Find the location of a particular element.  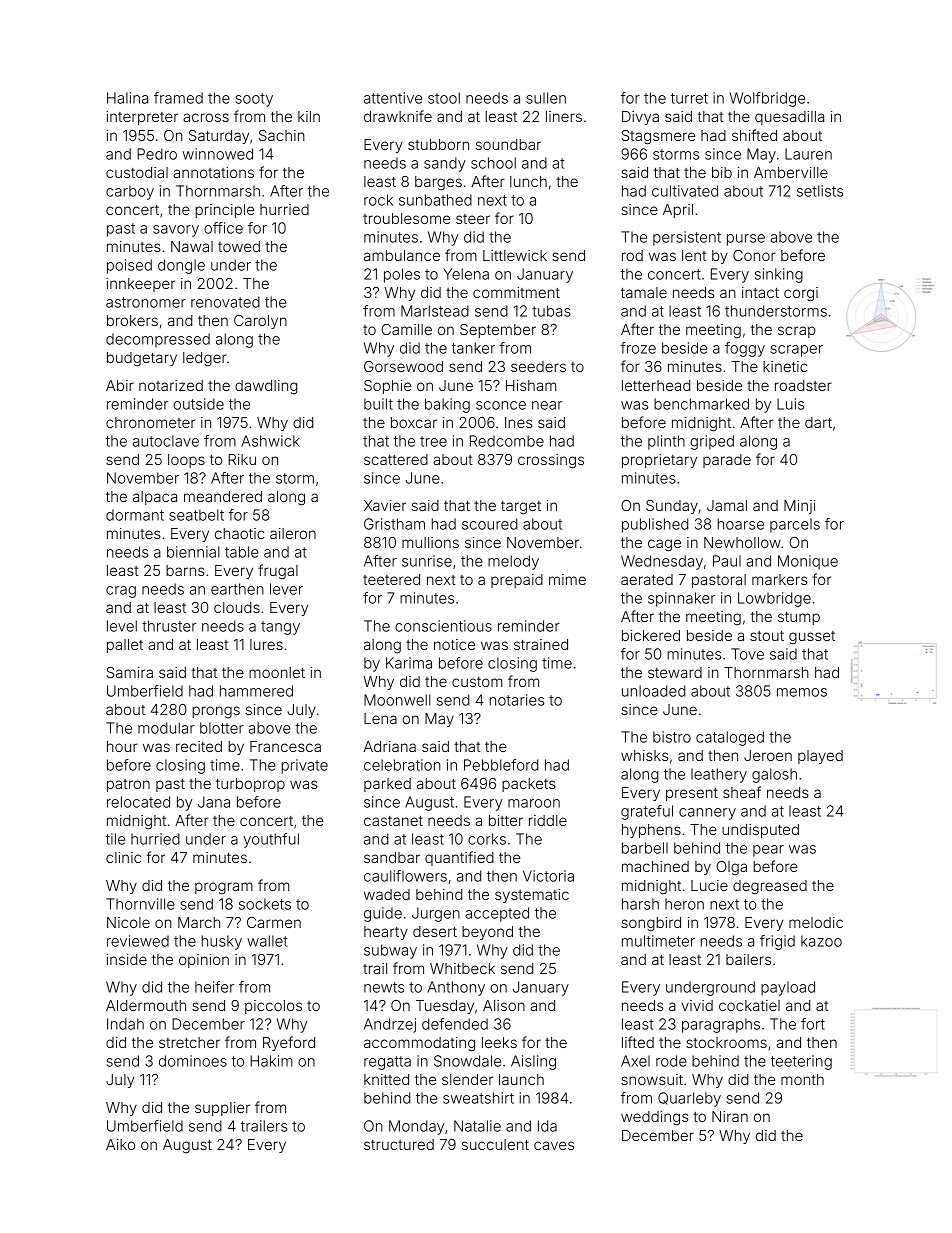

Redcombe is located at coordinates (507, 441).
